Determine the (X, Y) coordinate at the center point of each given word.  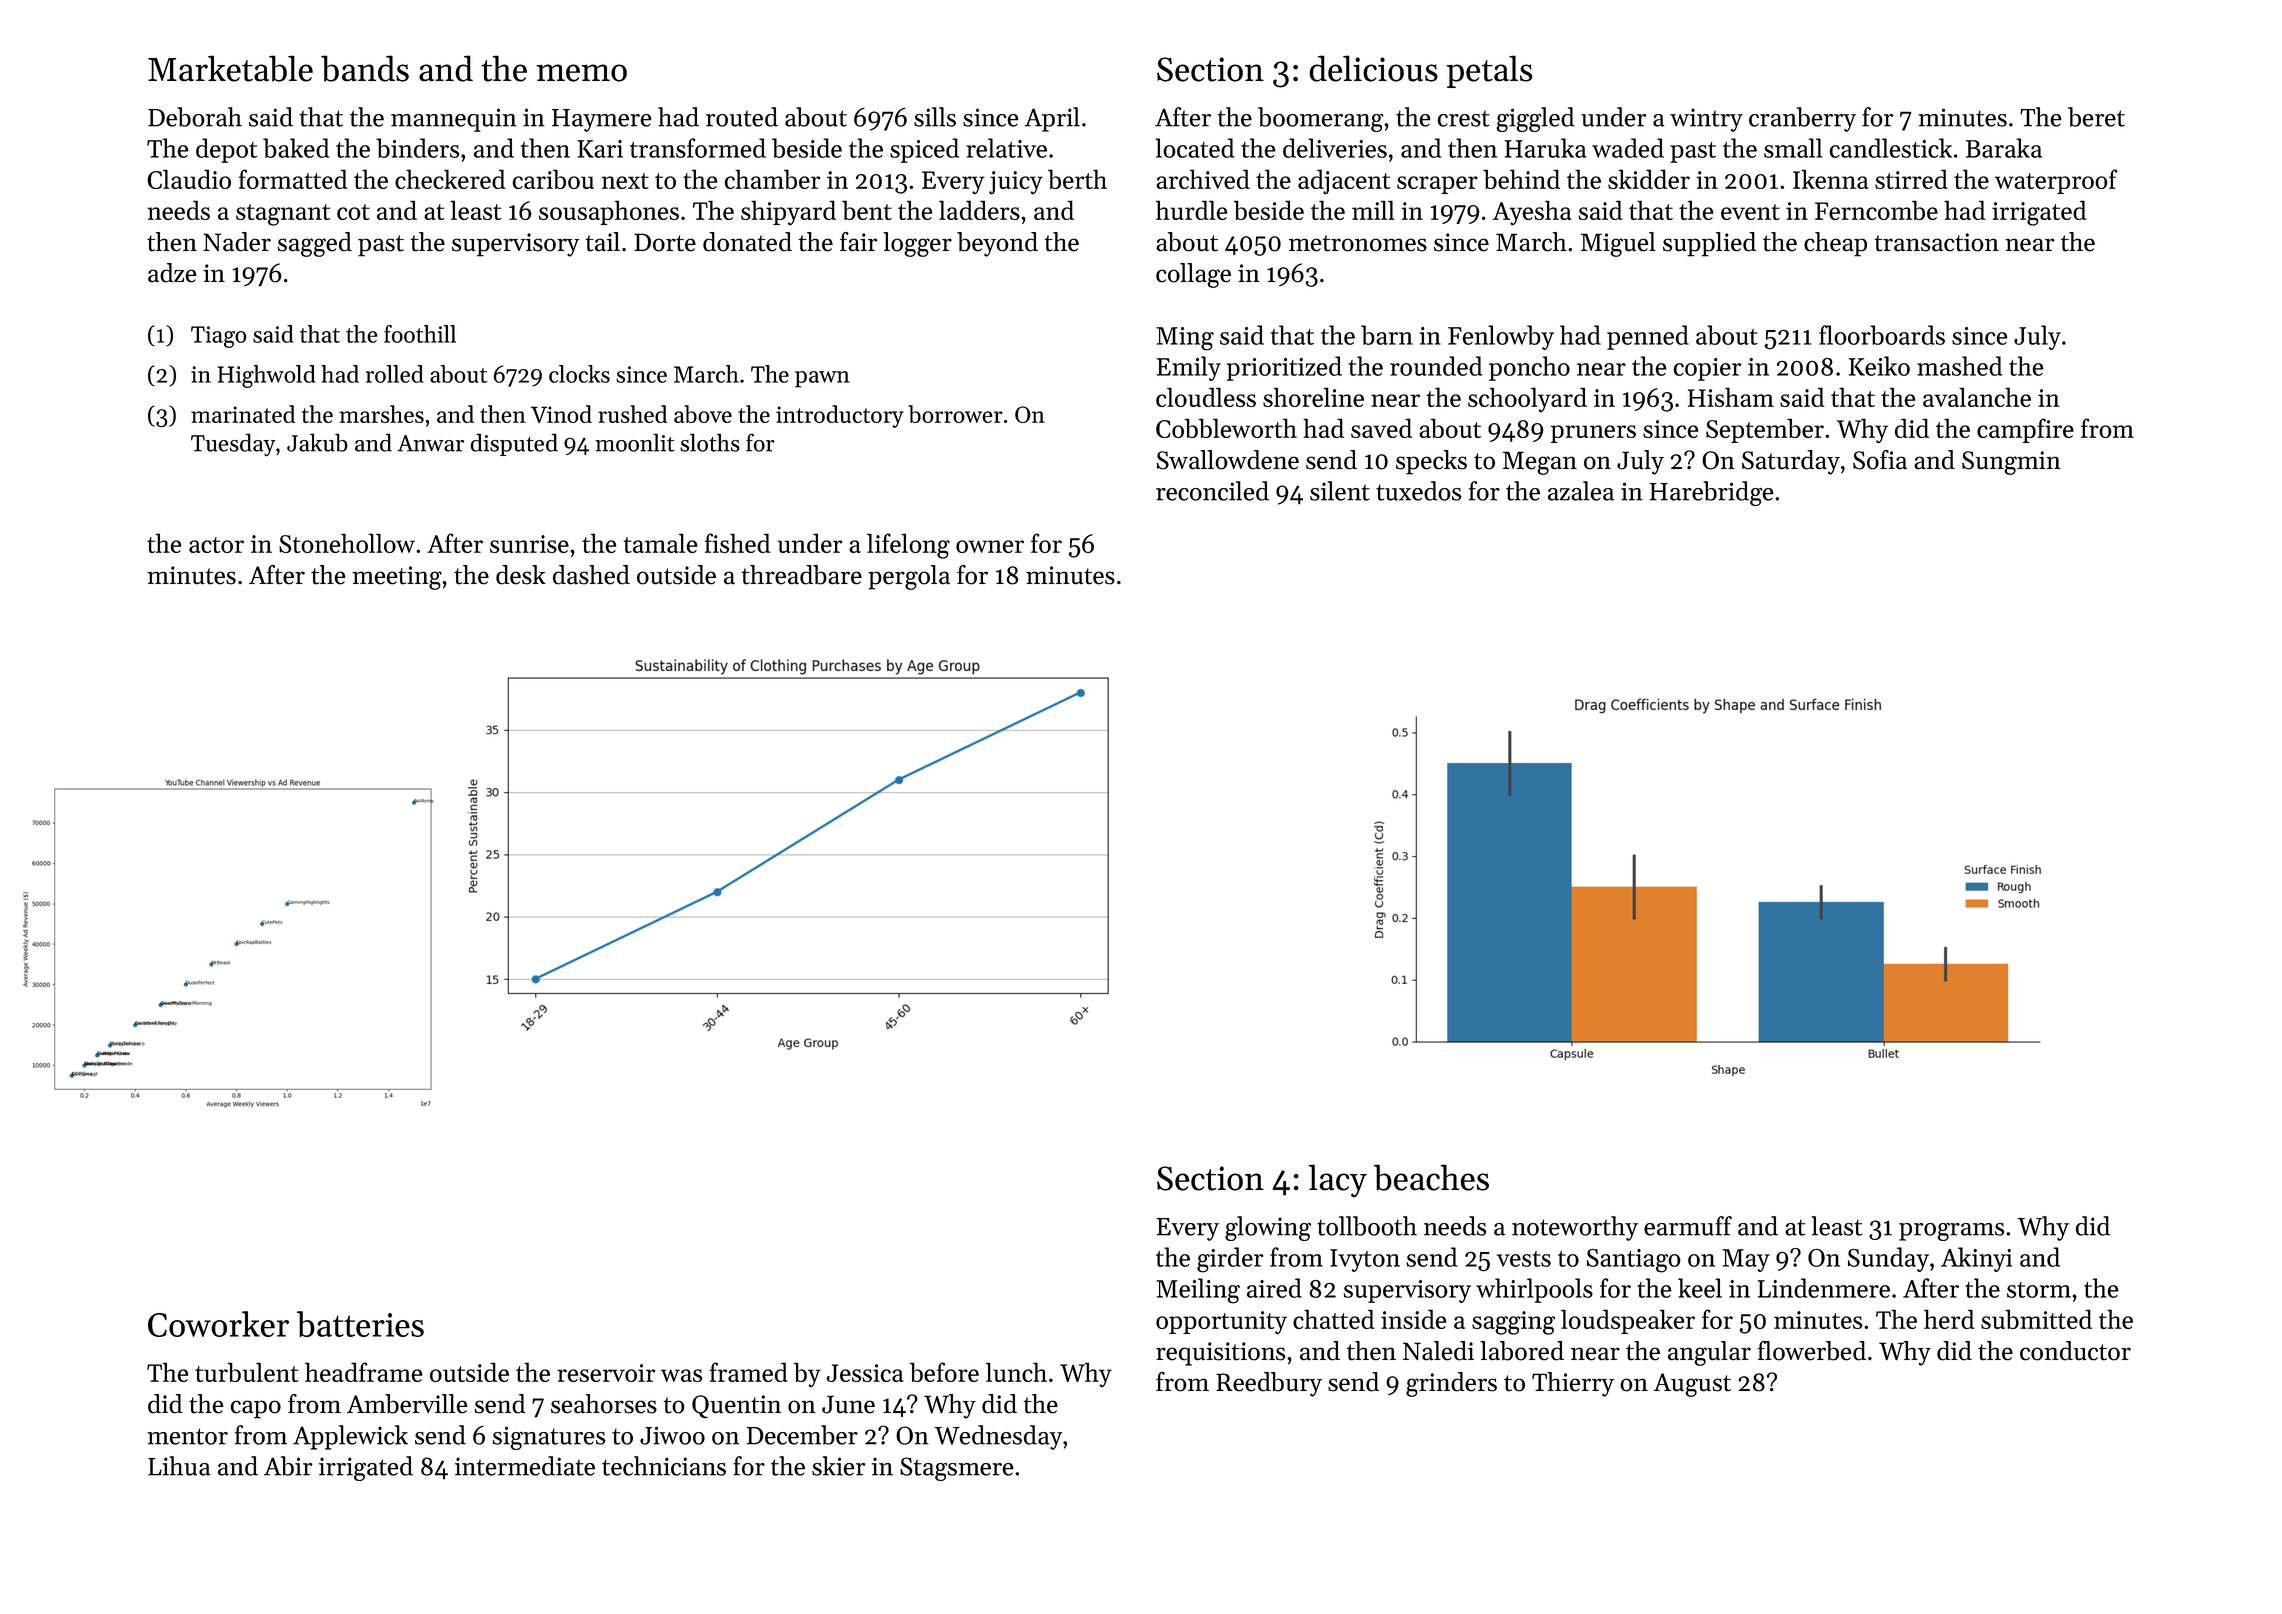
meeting (397, 578)
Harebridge (1712, 493)
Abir (288, 1466)
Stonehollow (347, 543)
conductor (2075, 1351)
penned (1648, 337)
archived (1203, 179)
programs (1951, 1232)
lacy (1338, 1180)
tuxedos (1418, 491)
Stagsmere (957, 1469)
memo (582, 73)
